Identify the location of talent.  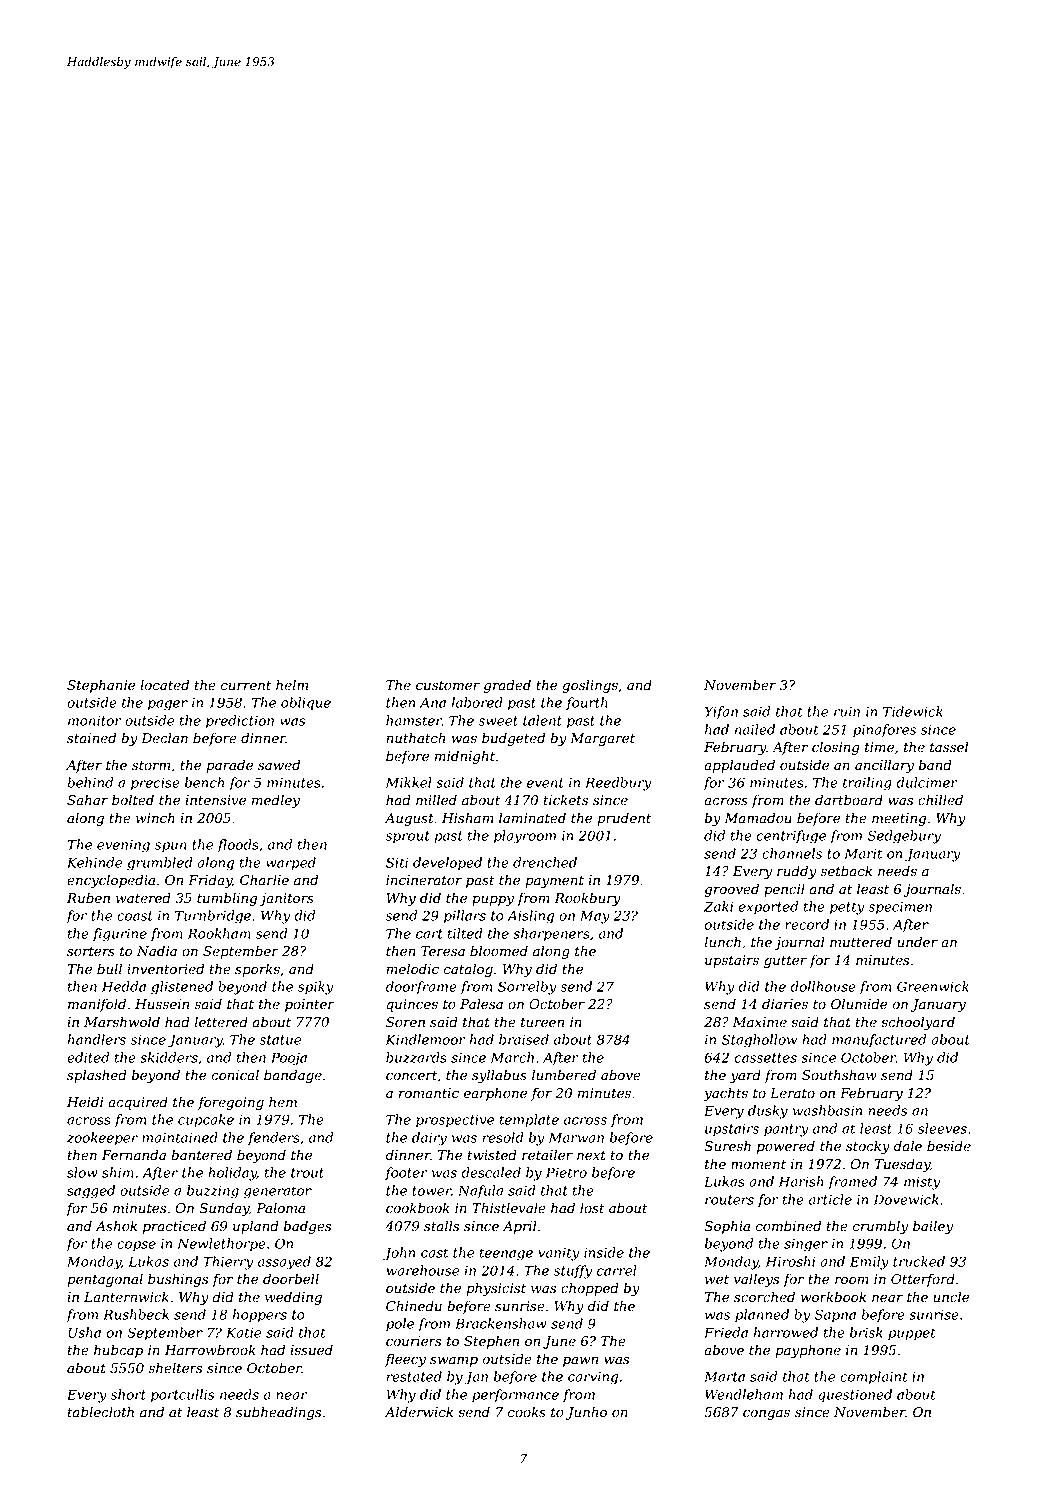
(542, 720).
